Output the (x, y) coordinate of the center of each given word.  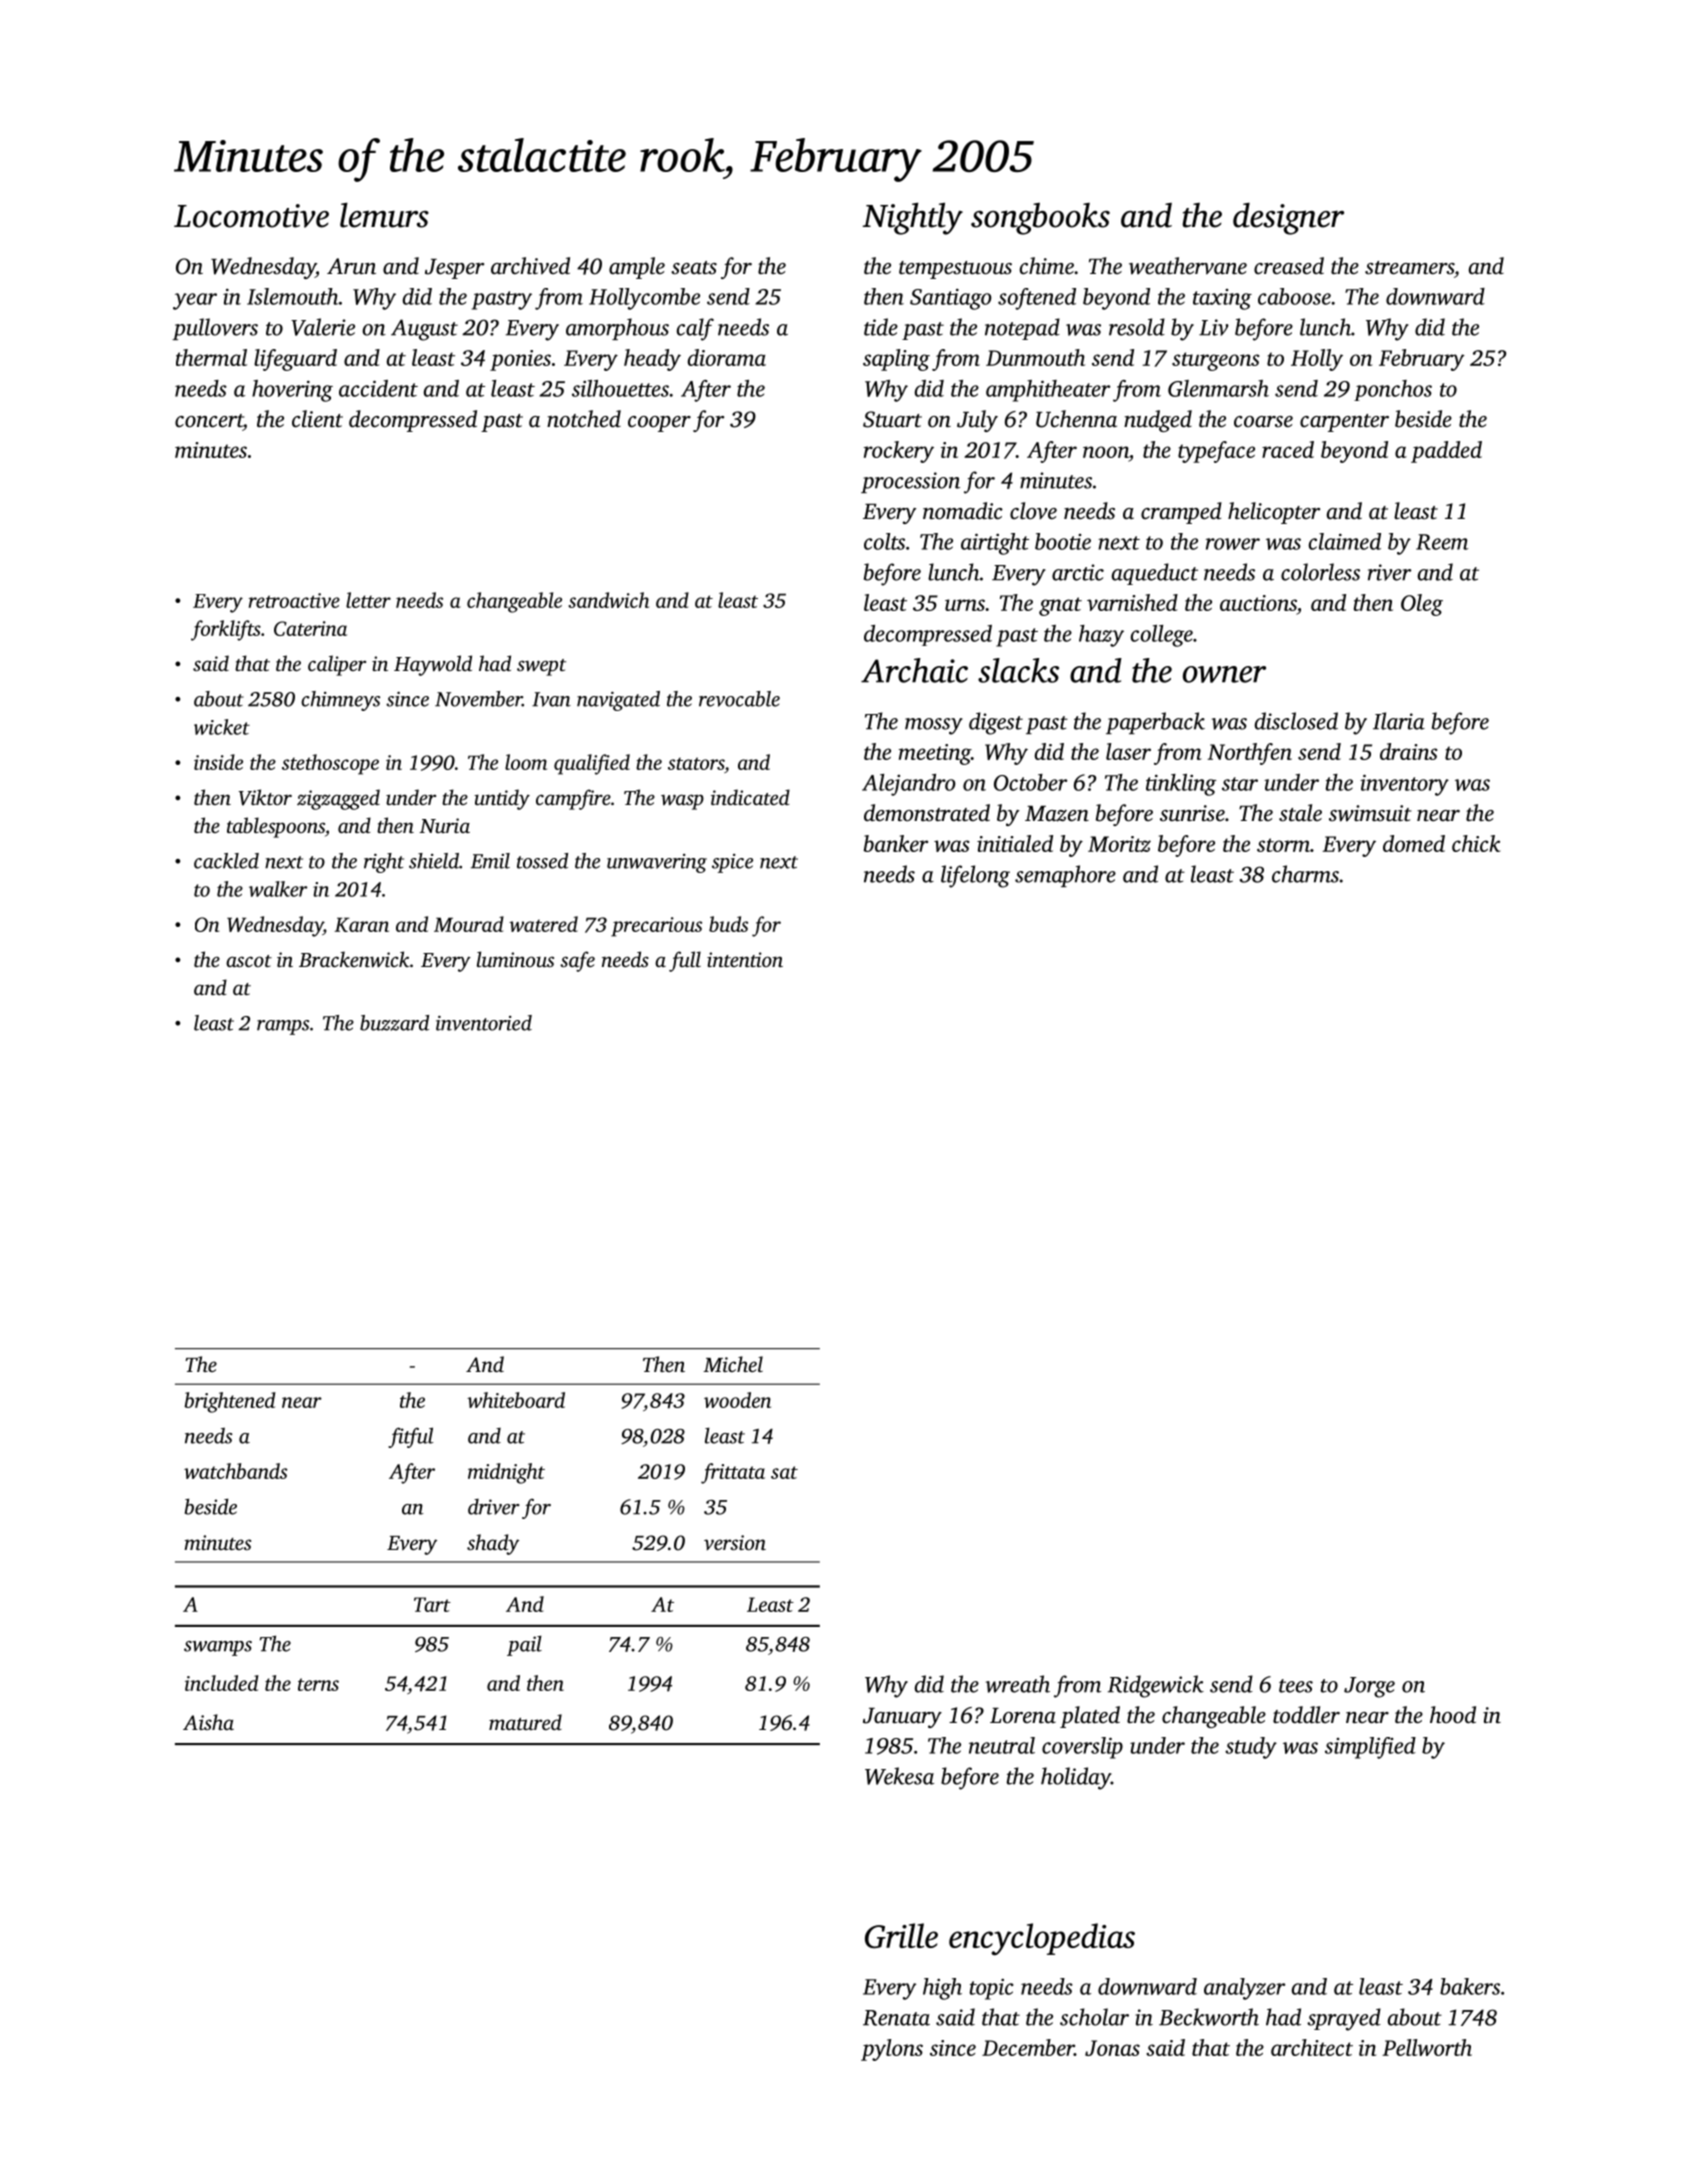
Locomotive (251, 216)
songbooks (1040, 219)
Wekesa (899, 1776)
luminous (515, 959)
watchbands (236, 1471)
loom (526, 762)
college (1162, 636)
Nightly (913, 219)
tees (1296, 1686)
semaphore (1065, 876)
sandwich (608, 600)
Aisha (208, 1722)
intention (745, 959)
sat (784, 1472)
